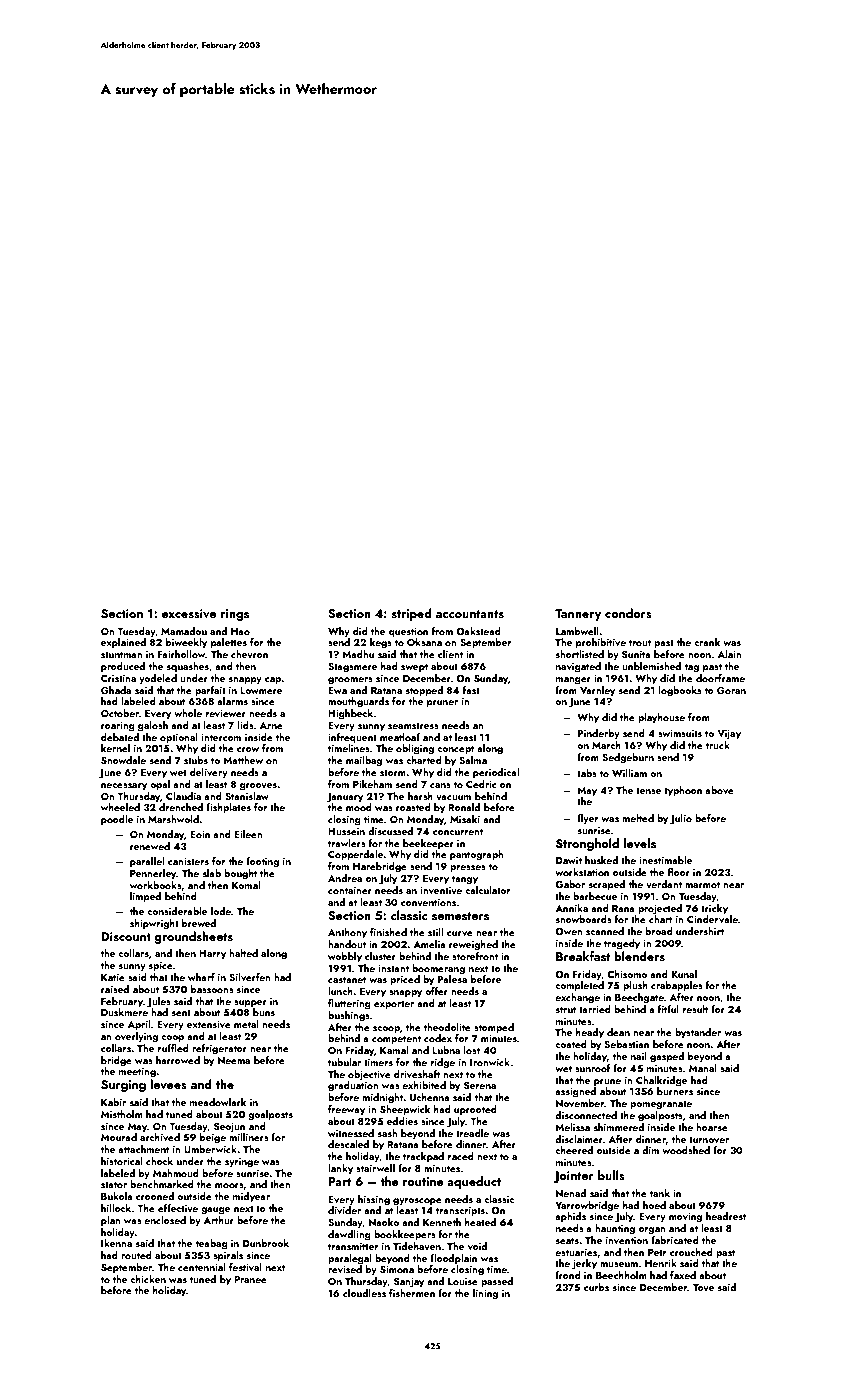  Describe the element at coordinates (250, 1279) in the screenshot. I see `Pranee` at that location.
